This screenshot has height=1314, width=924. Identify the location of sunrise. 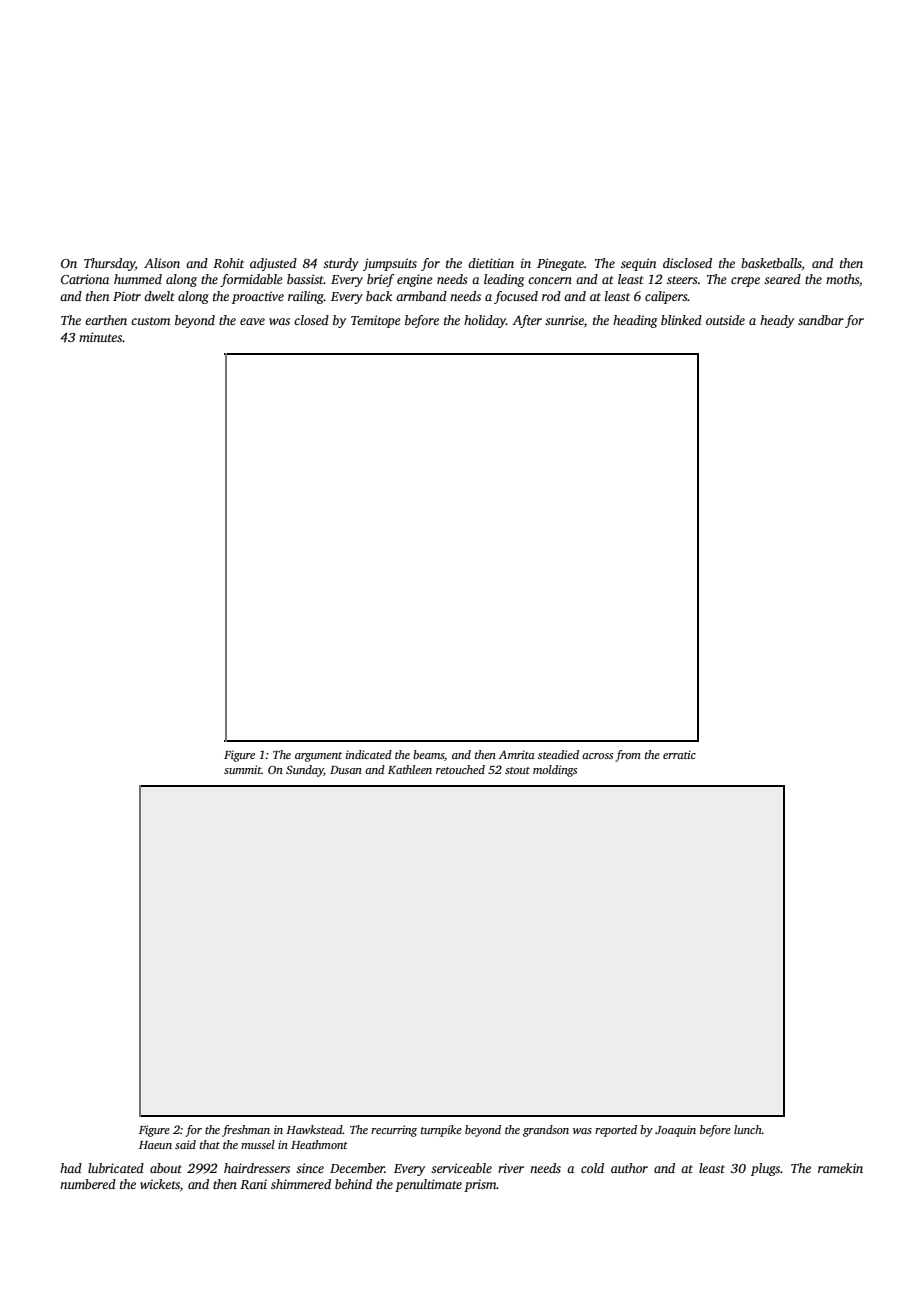
(564, 320).
